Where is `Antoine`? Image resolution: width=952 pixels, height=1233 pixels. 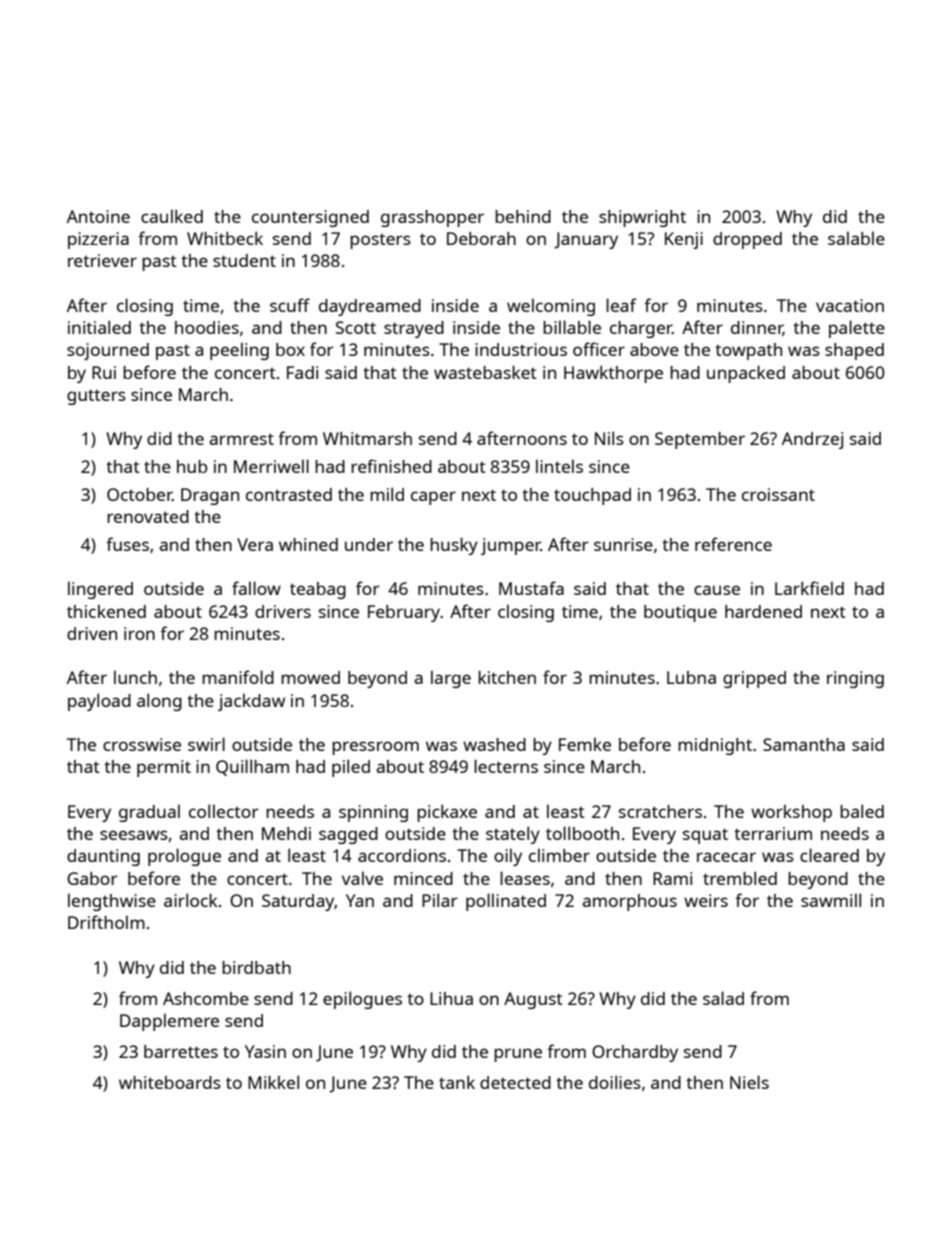
Antoine is located at coordinates (98, 216).
